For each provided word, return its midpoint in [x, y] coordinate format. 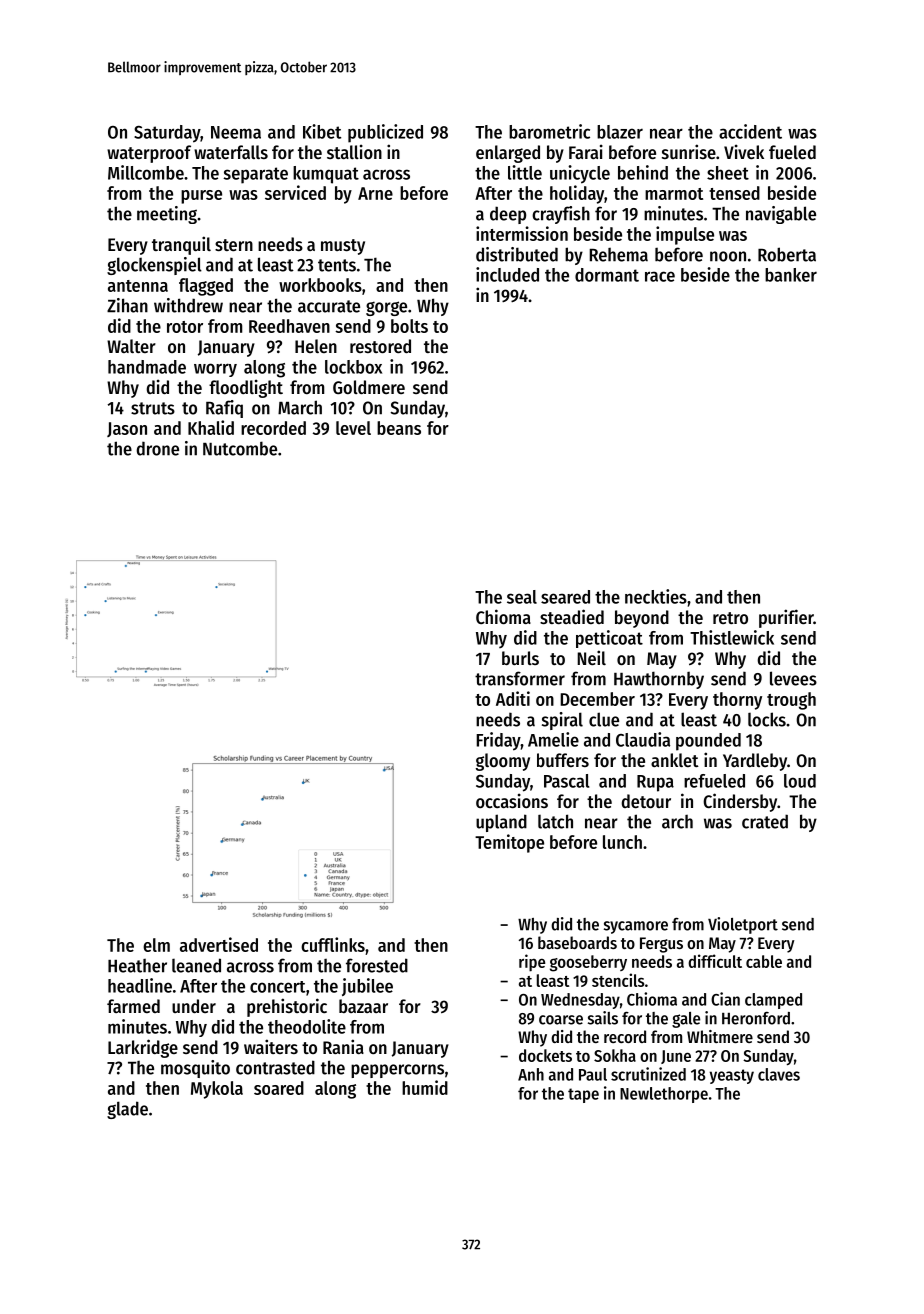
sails [603, 1018]
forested [377, 965]
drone [157, 448]
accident [750, 131]
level [353, 428]
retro [730, 618]
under [194, 1006]
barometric [549, 131]
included [507, 274]
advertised [219, 944]
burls [520, 658]
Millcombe [146, 172]
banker [791, 275]
